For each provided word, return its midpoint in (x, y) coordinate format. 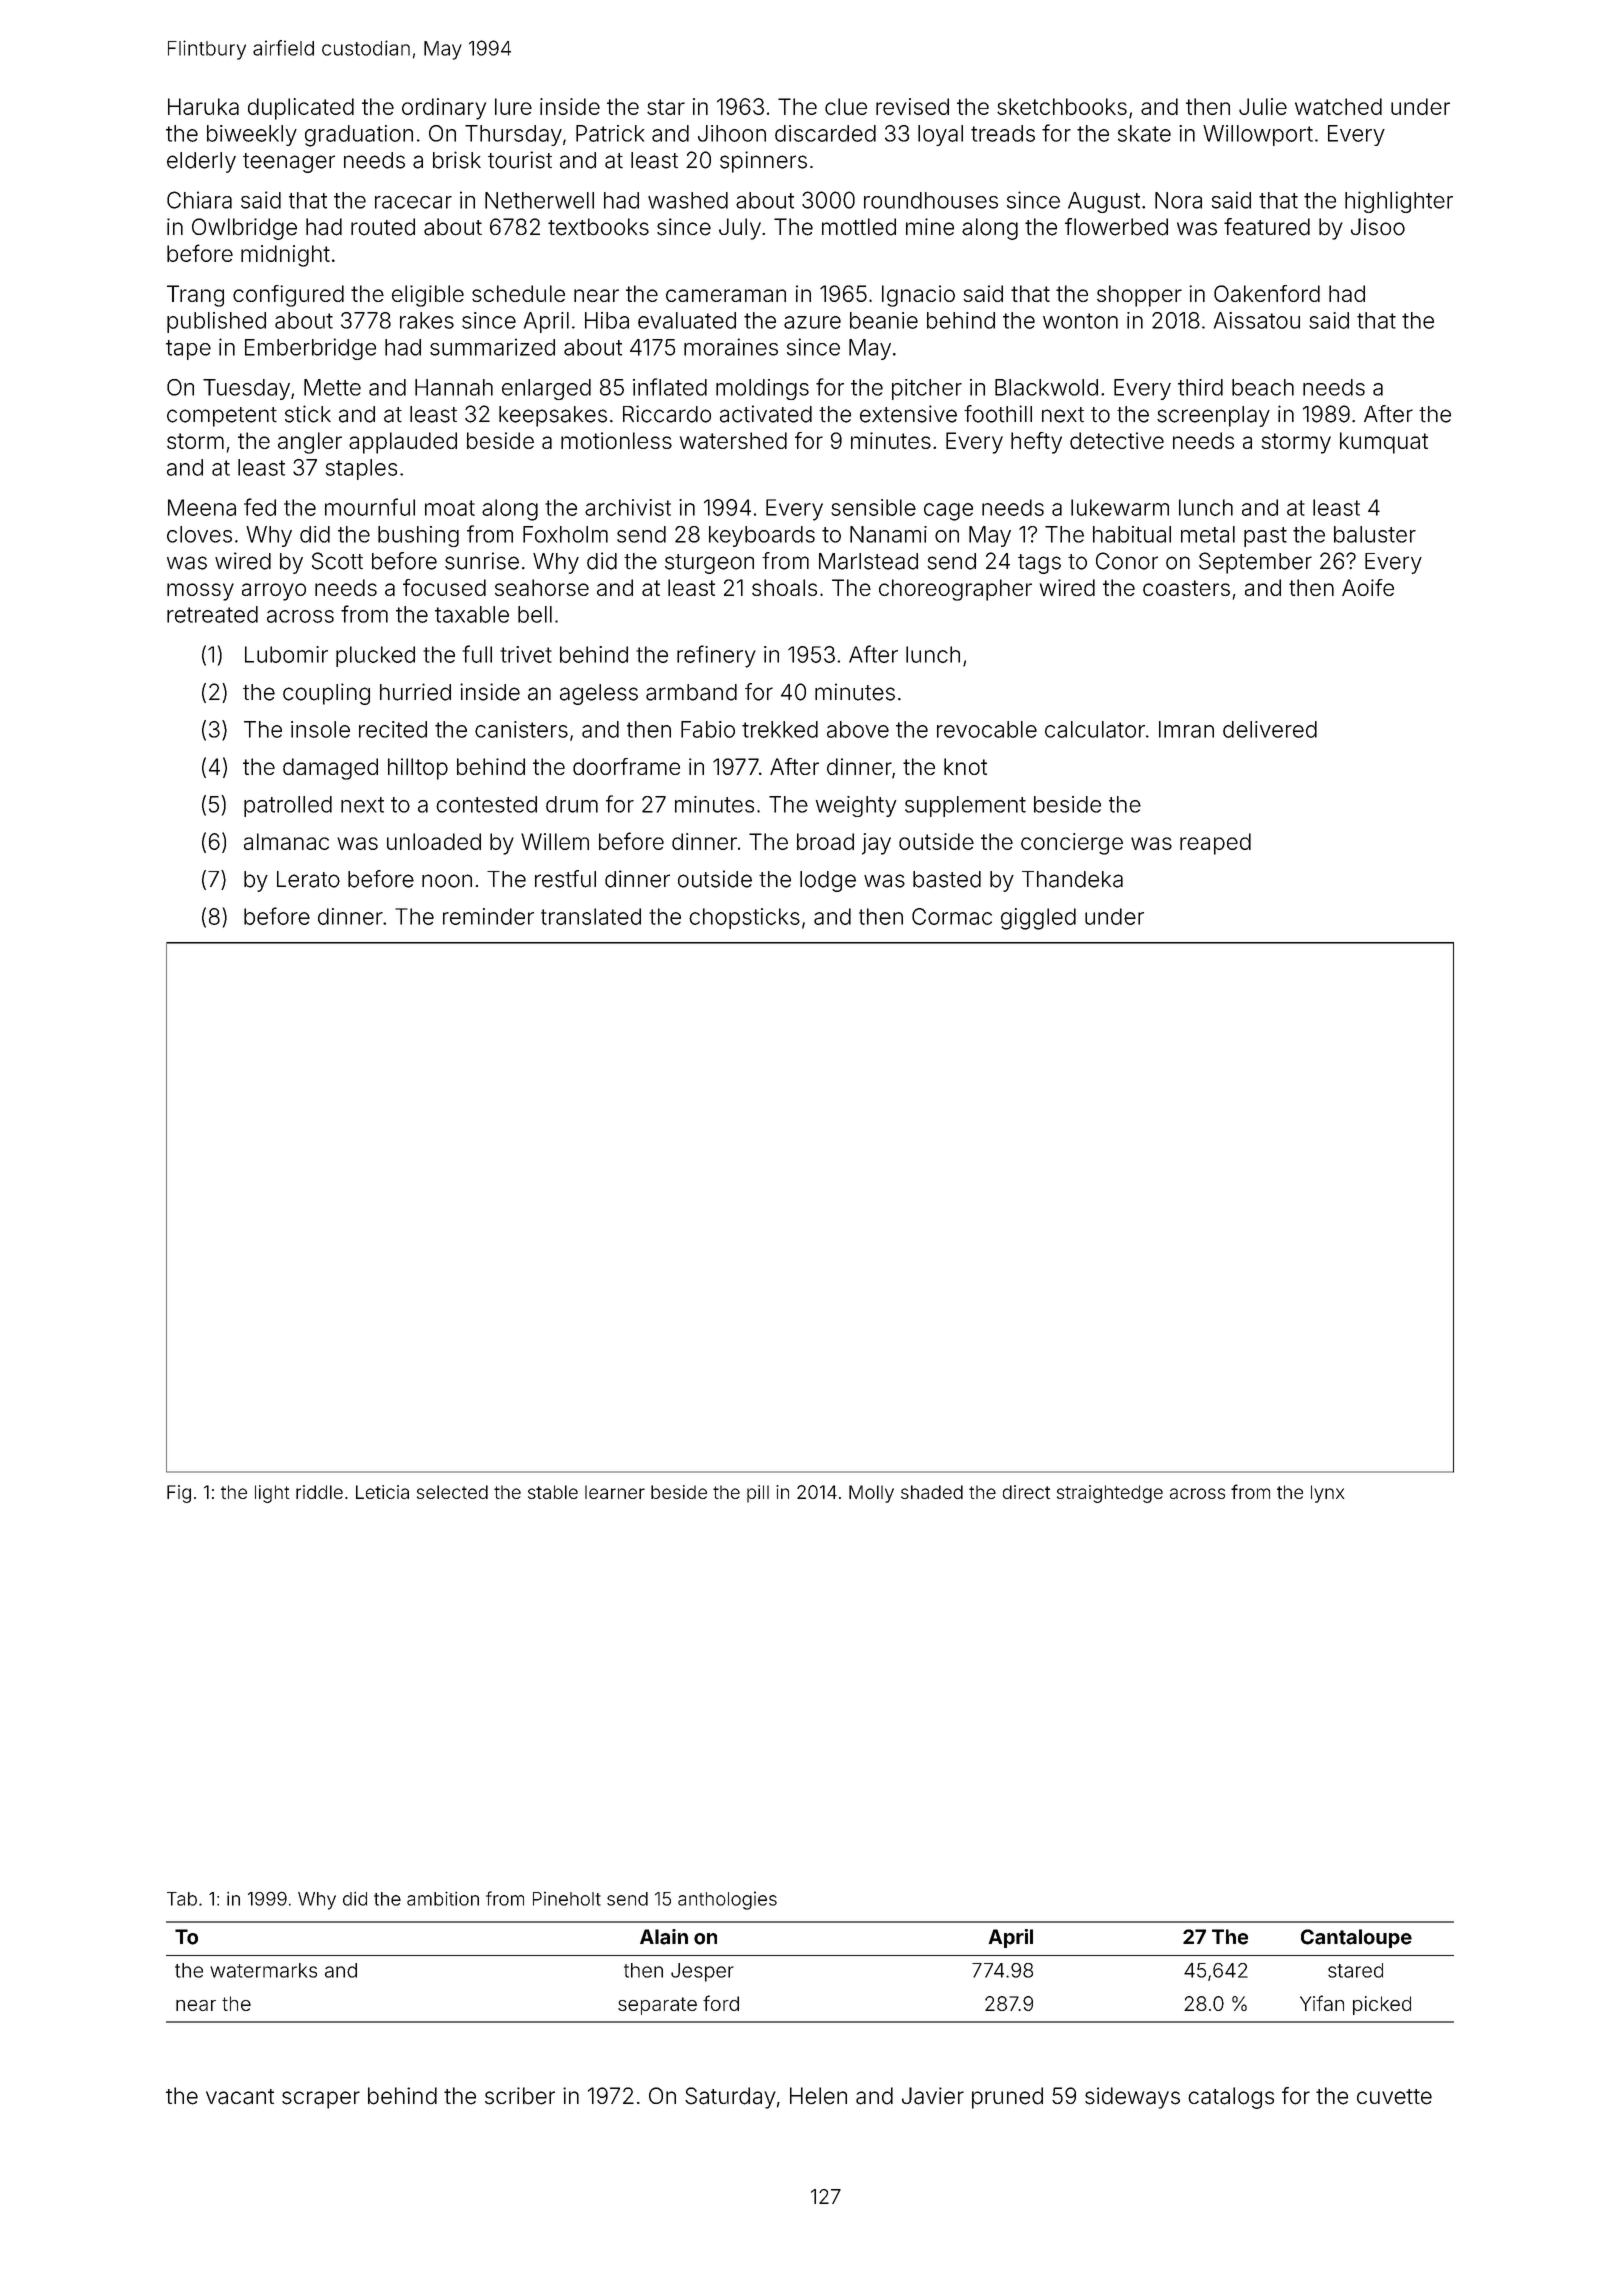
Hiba (607, 320)
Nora (1178, 200)
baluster (1375, 534)
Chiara (199, 200)
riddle (319, 1492)
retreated (212, 614)
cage (948, 512)
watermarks (263, 1970)
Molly (871, 1494)
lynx (1327, 1494)
